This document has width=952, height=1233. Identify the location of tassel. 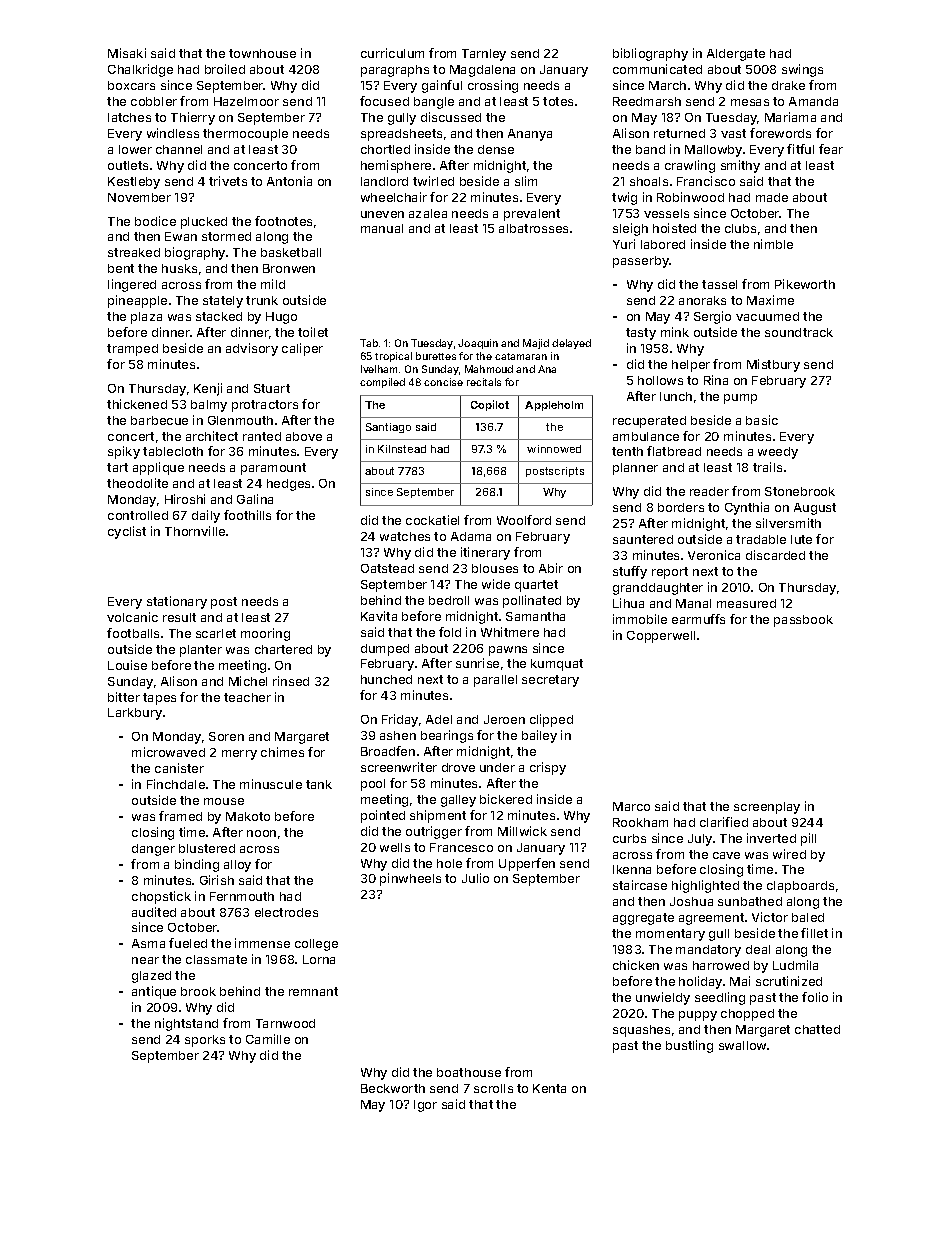
(719, 284).
